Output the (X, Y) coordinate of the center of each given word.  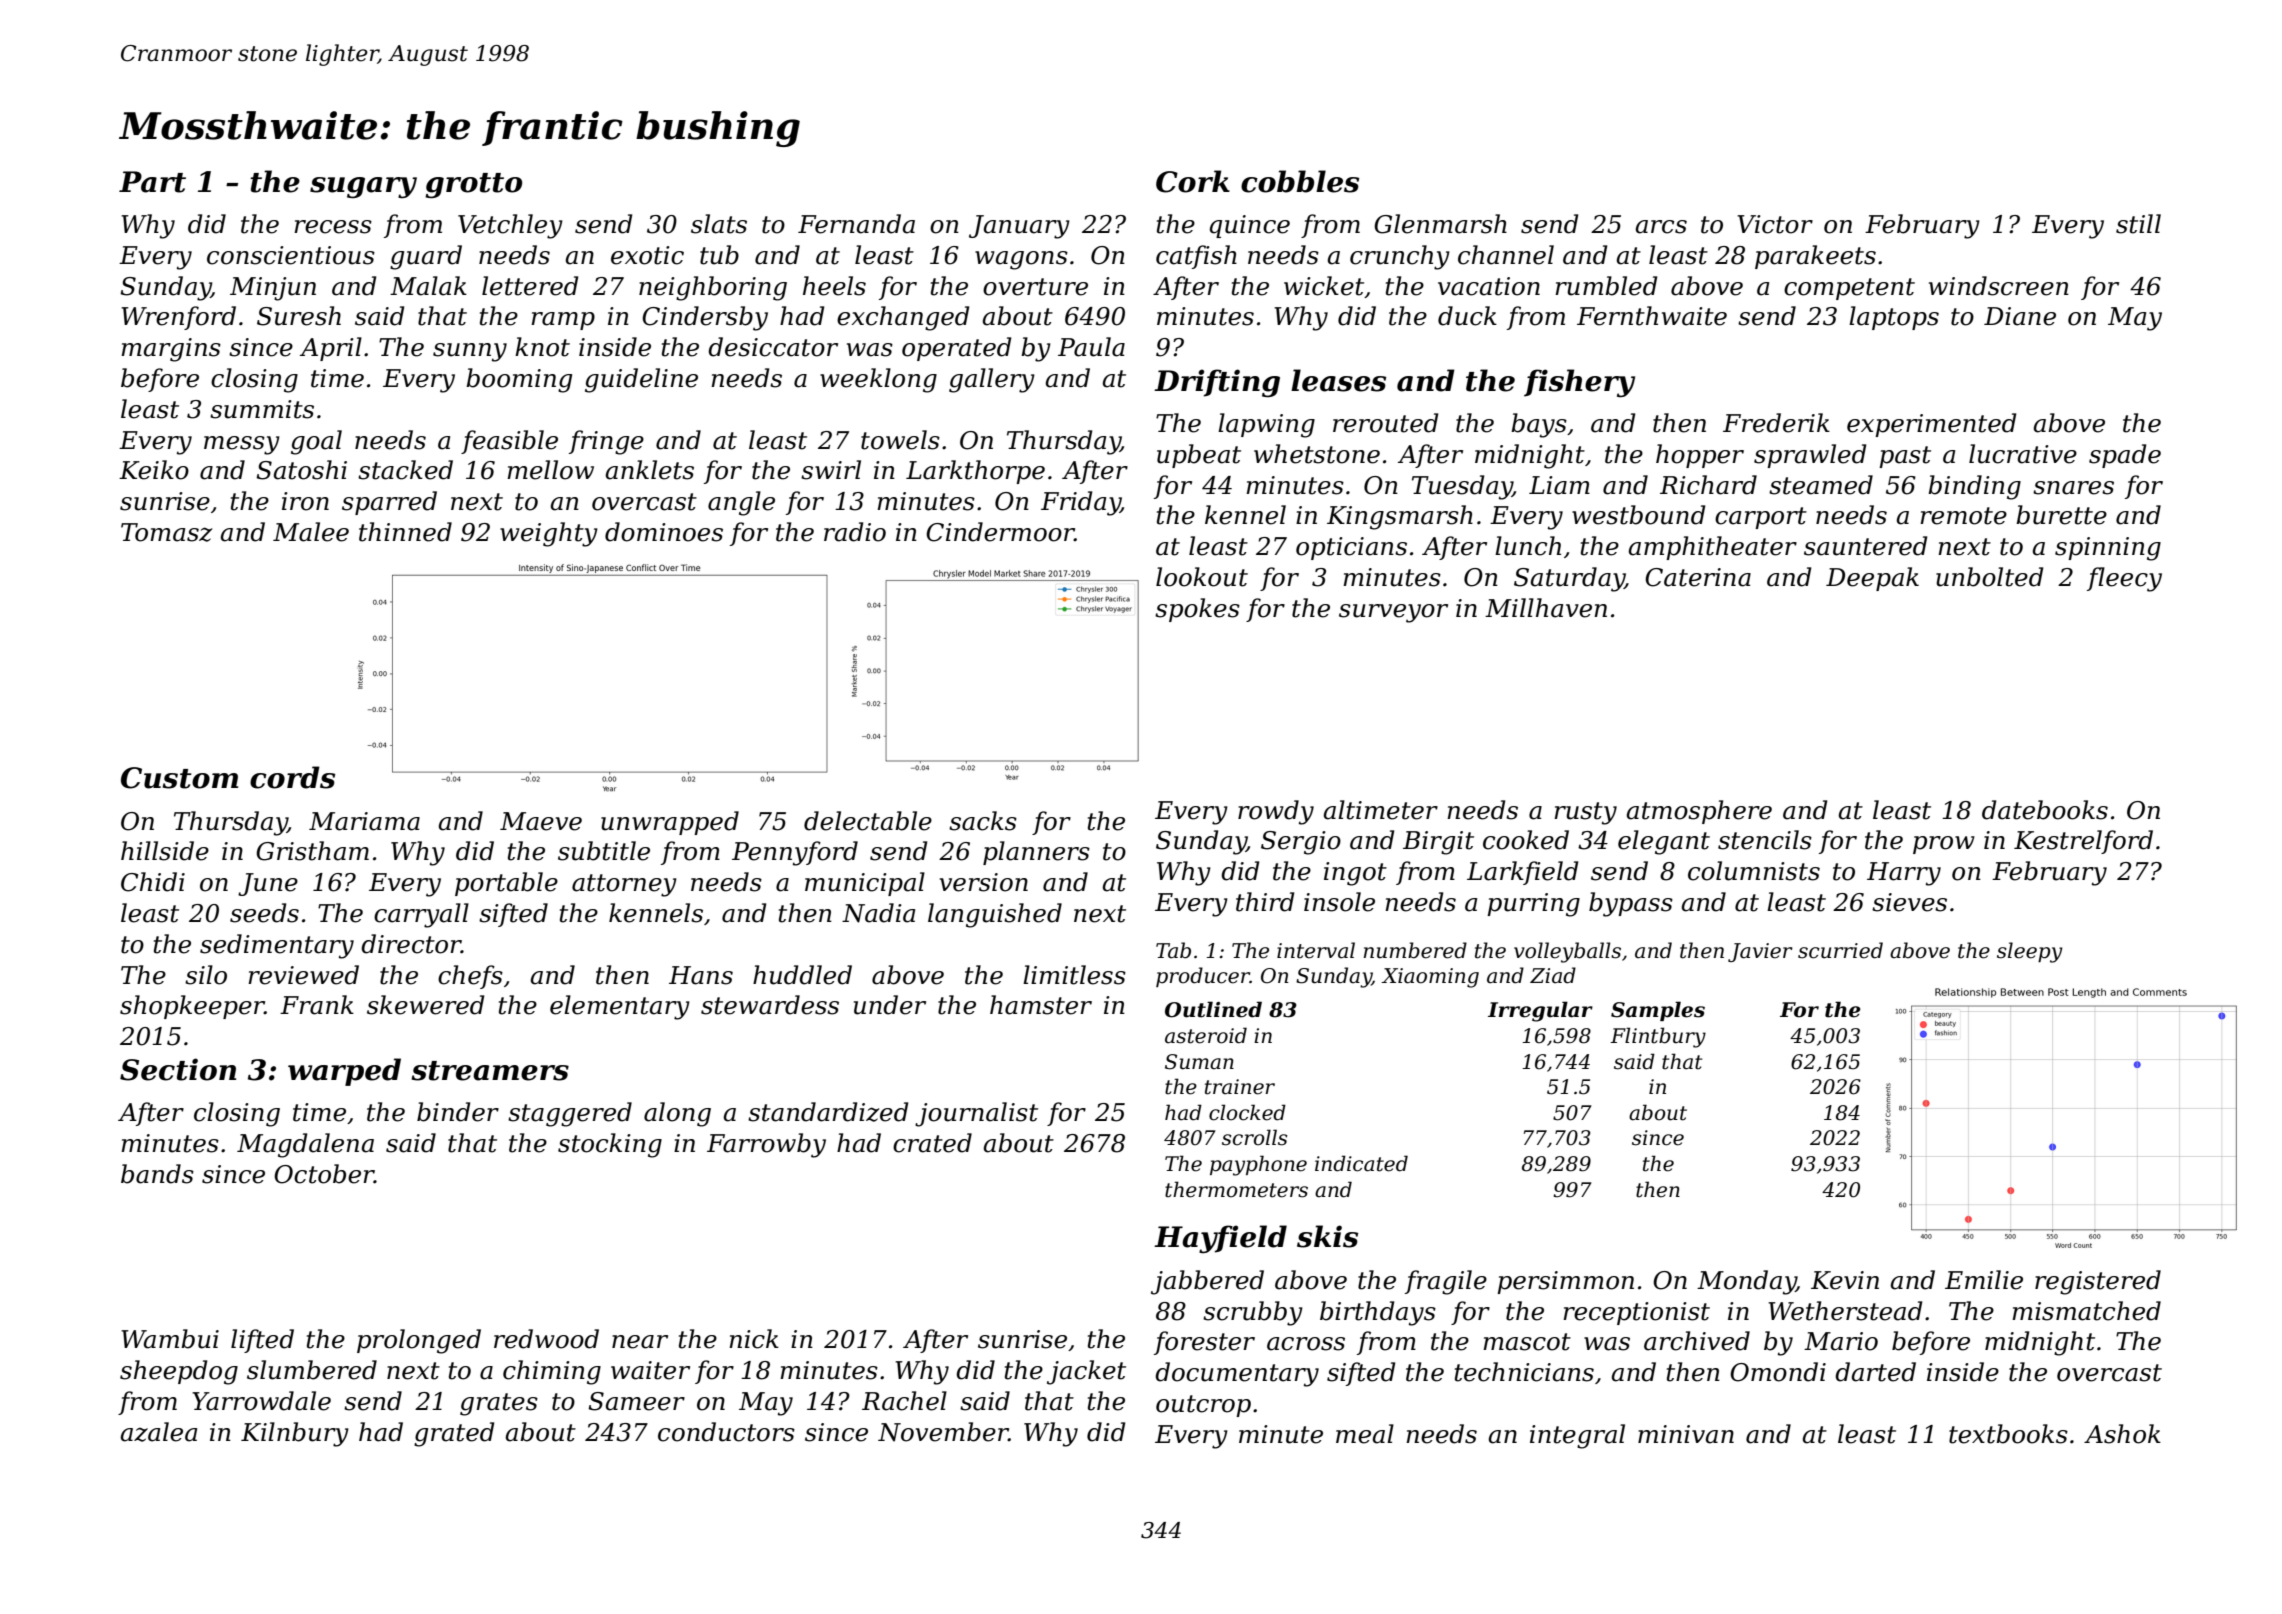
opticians (1351, 548)
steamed (1821, 485)
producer (1203, 977)
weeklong (878, 380)
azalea (158, 1432)
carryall (421, 915)
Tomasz (166, 532)
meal (1365, 1434)
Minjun (273, 289)
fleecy (2124, 579)
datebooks (2045, 810)
